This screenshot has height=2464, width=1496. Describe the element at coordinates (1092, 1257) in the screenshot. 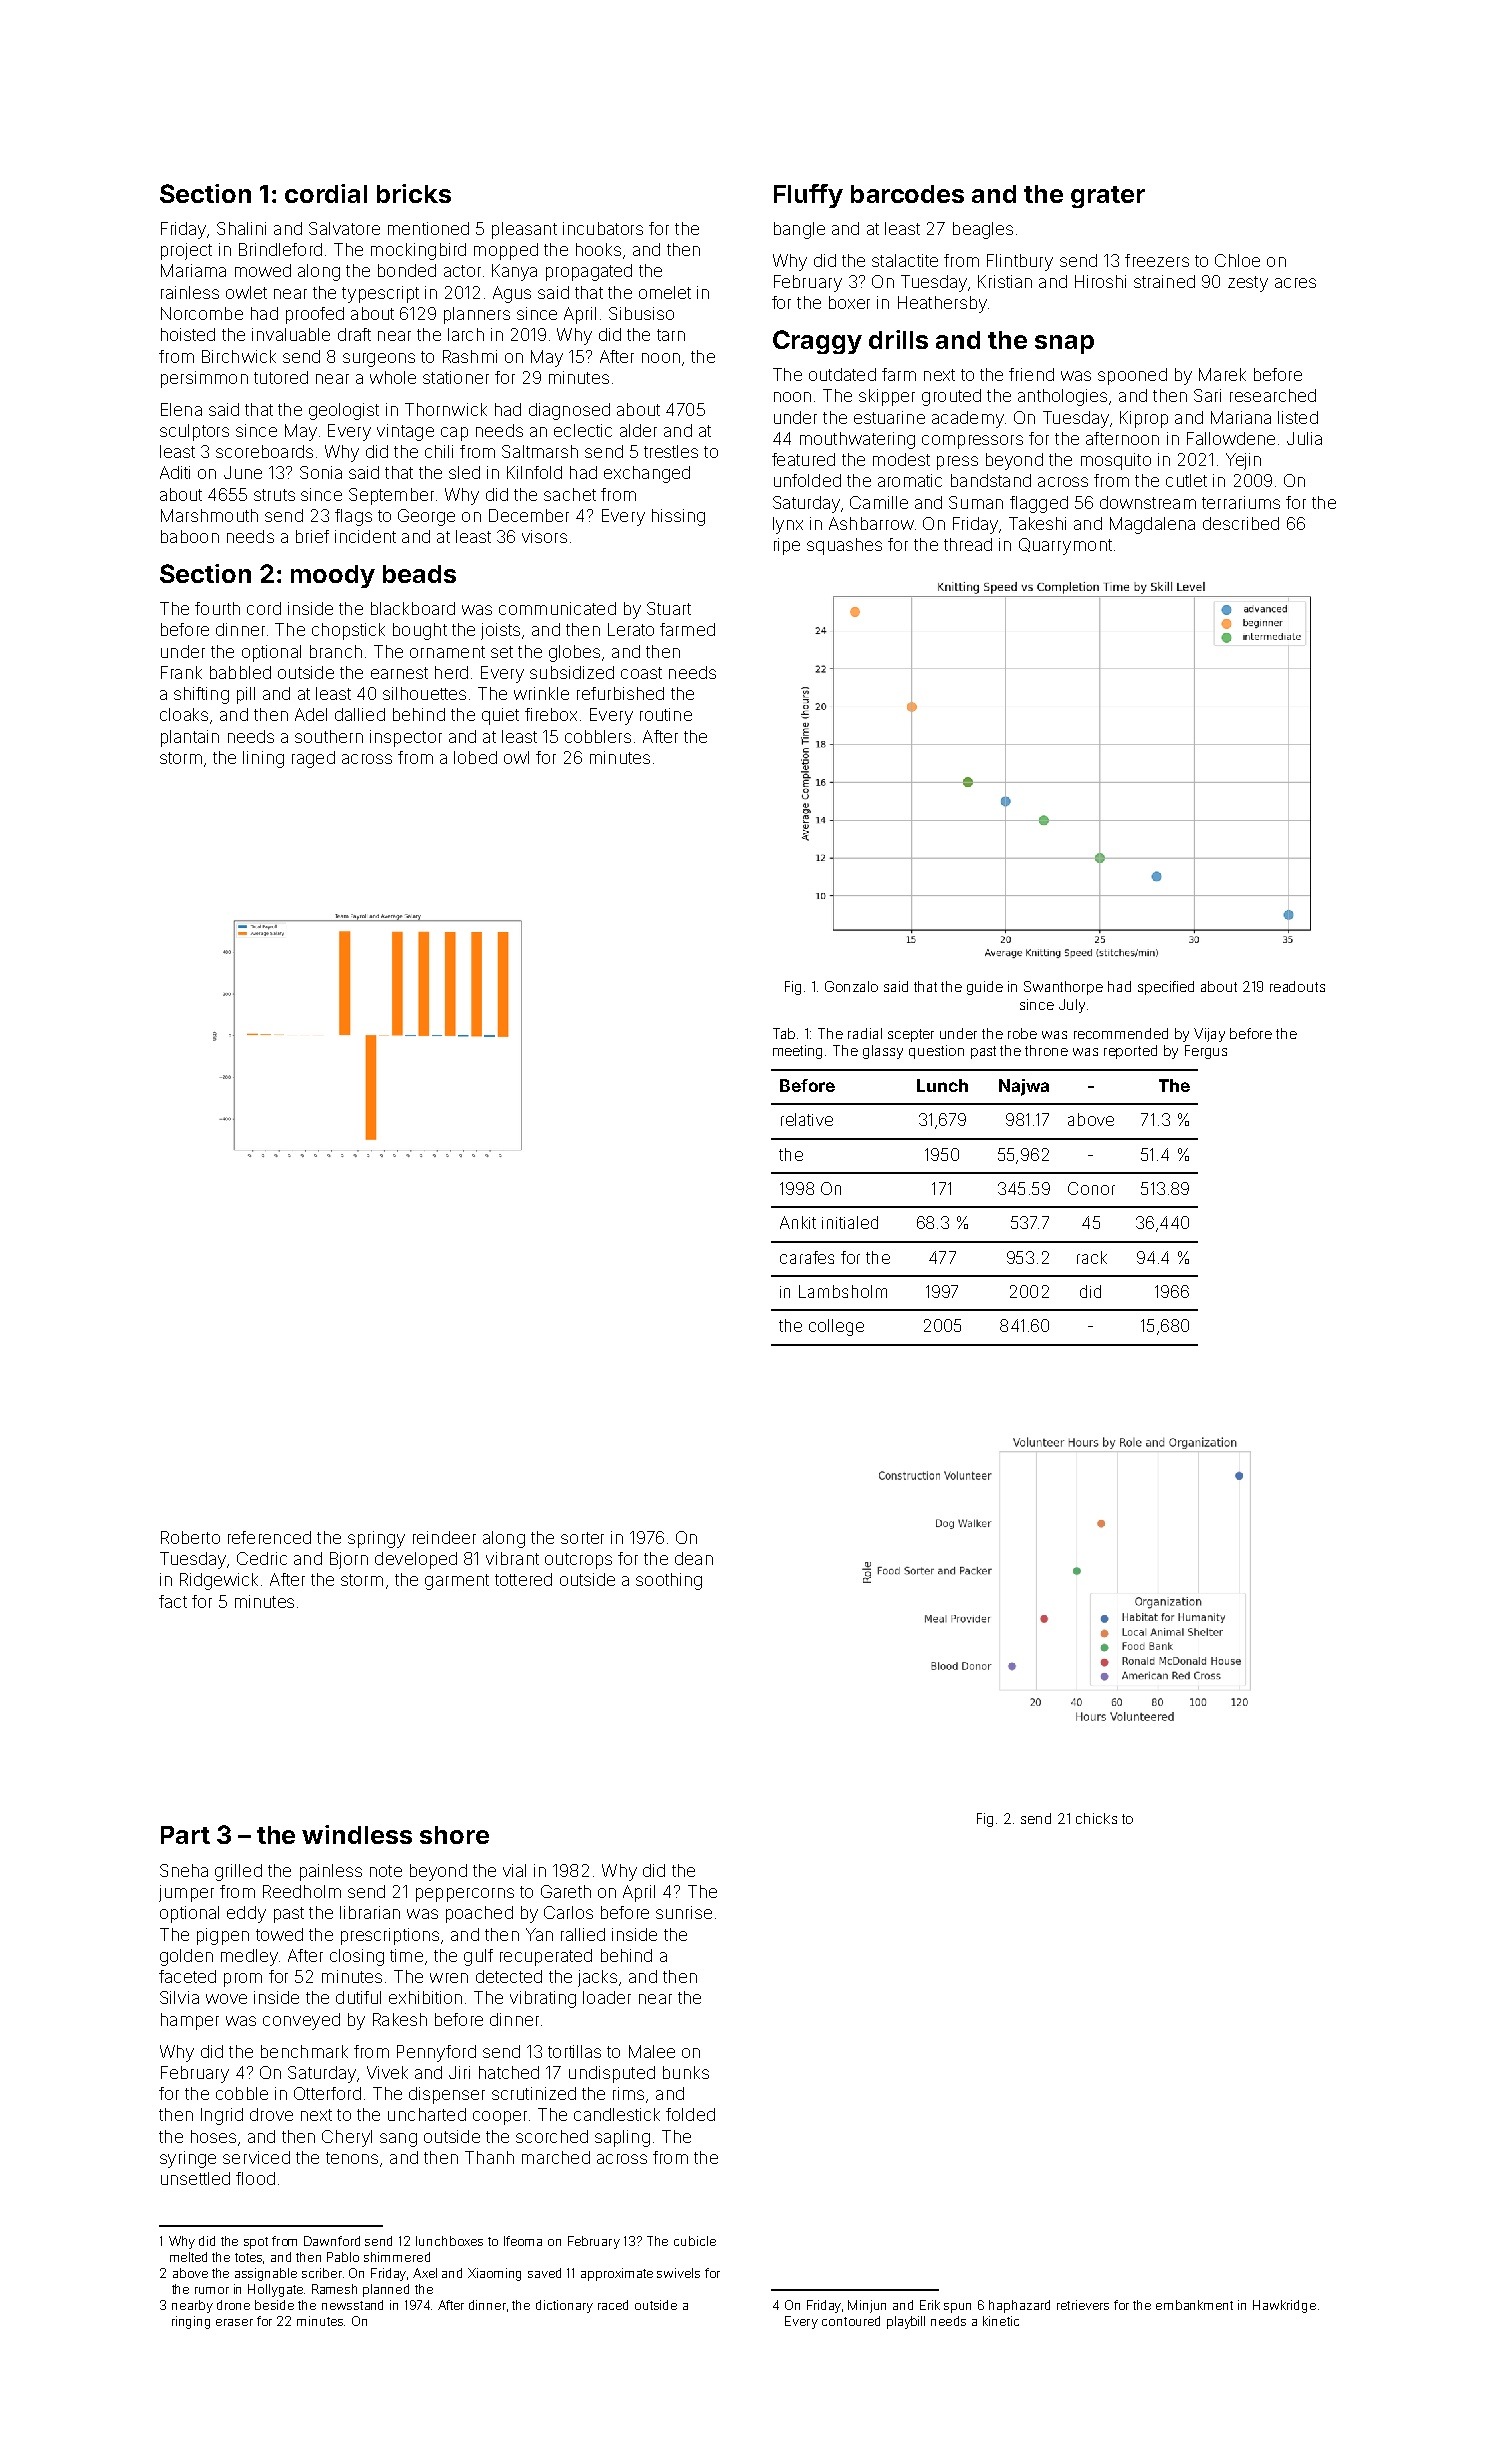

I see `rack` at that location.
